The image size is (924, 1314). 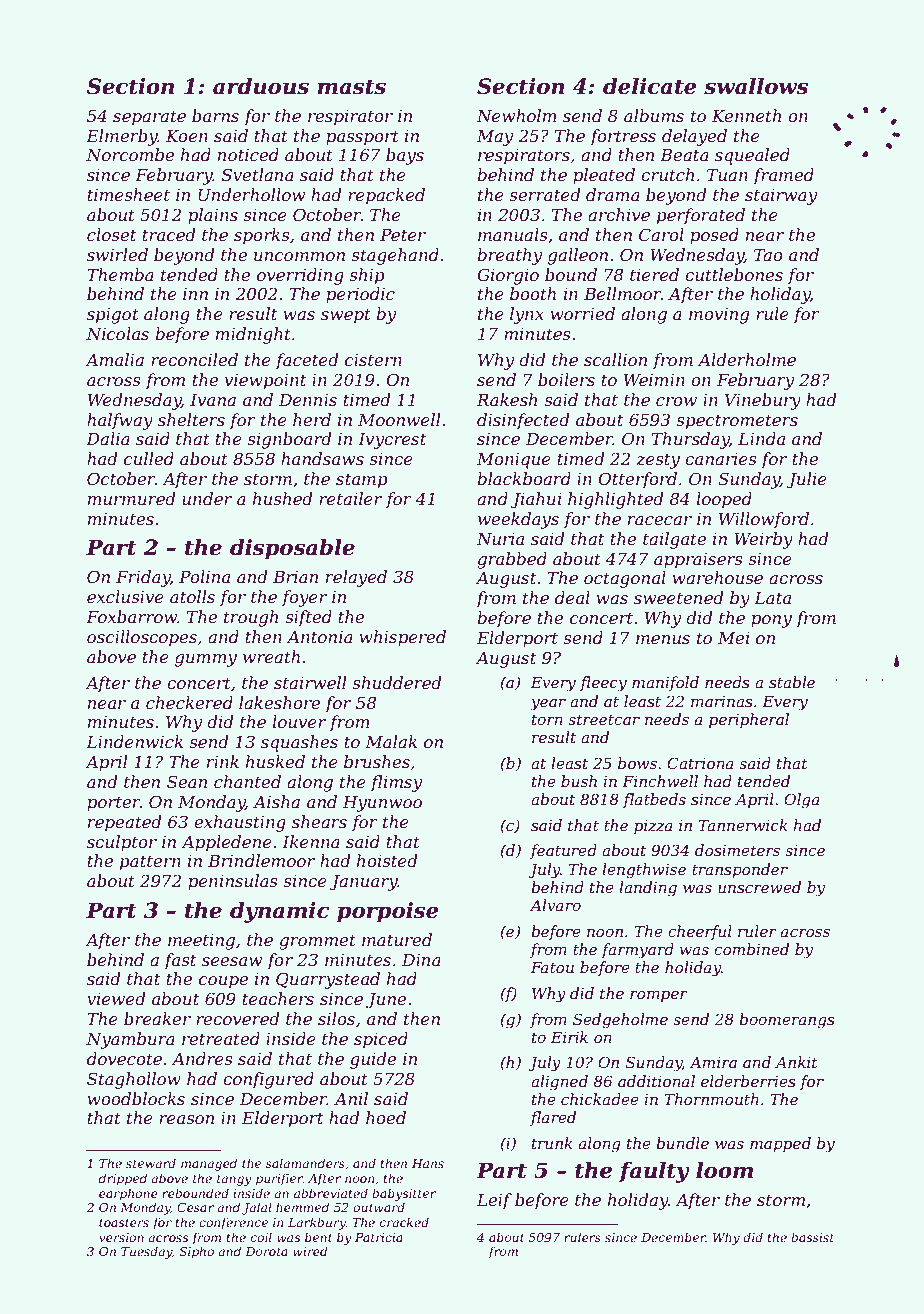 I want to click on reconciled, so click(x=194, y=359).
